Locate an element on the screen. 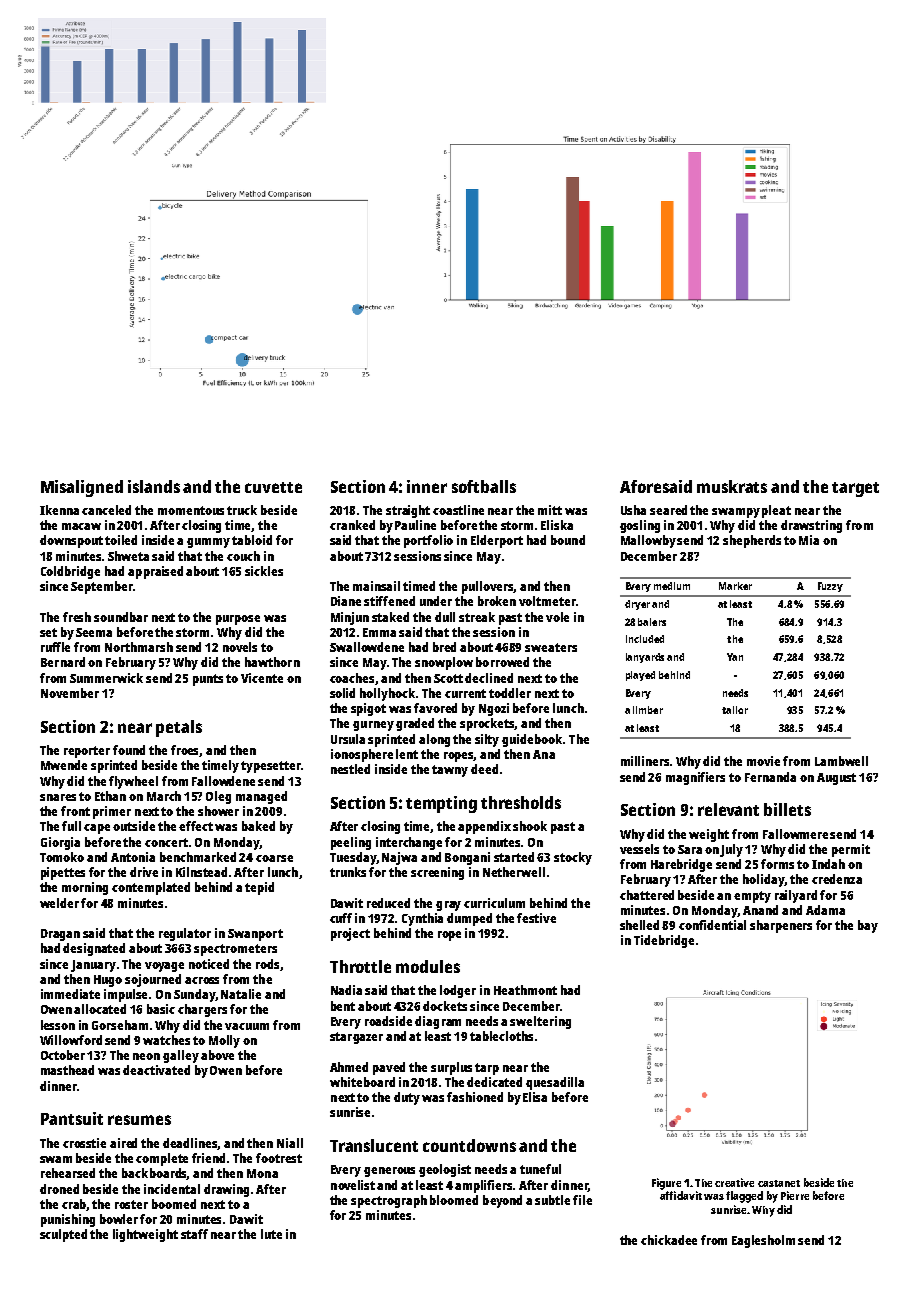 The width and height of the screenshot is (924, 1308). Lambwell is located at coordinates (841, 761).
